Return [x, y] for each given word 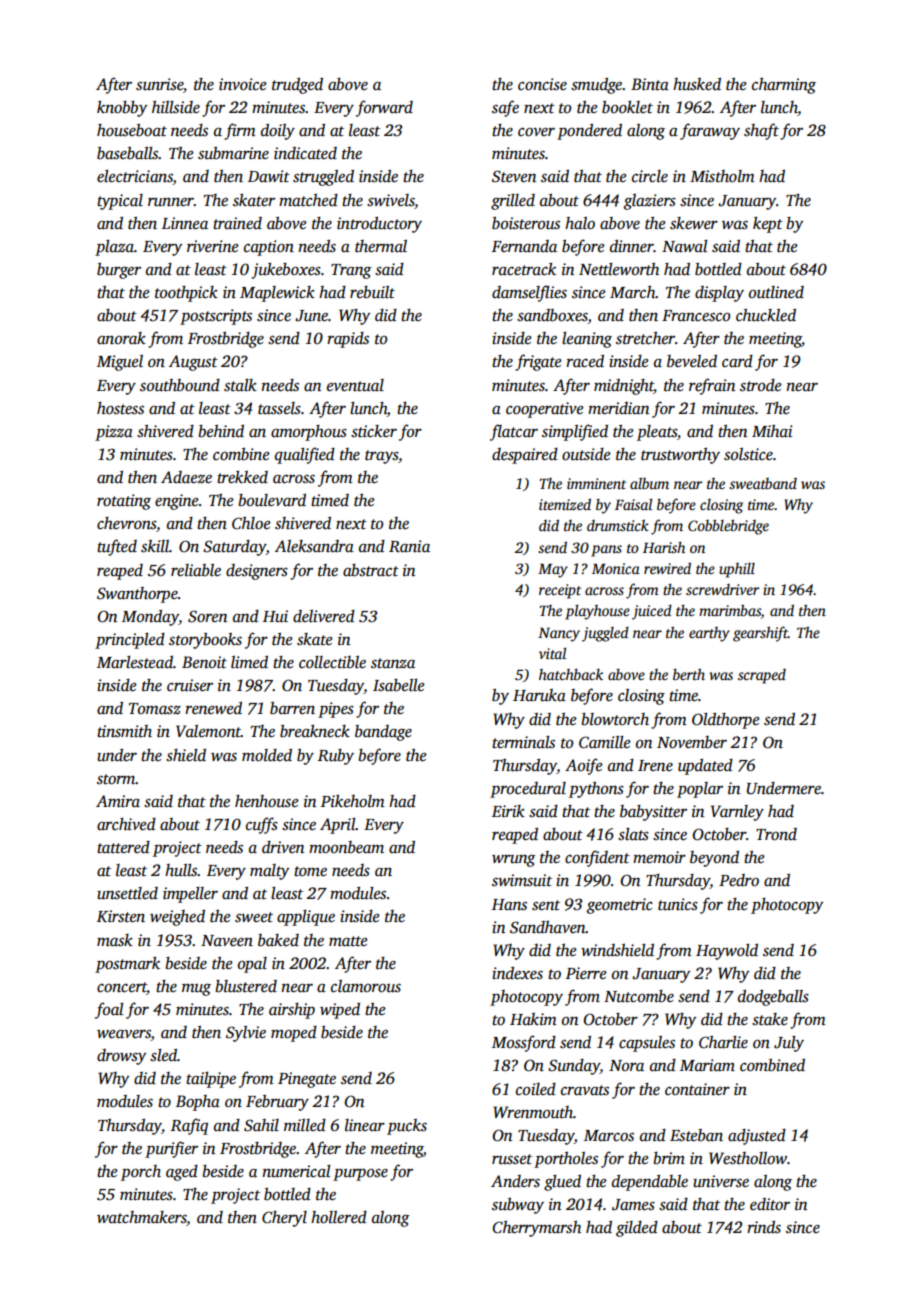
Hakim [533, 1019]
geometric [619, 906]
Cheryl [284, 1219]
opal [252, 965]
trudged [297, 86]
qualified [305, 455]
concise [542, 84]
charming [784, 86]
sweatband [763, 483]
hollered [339, 1217]
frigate [538, 362]
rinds [764, 1227]
